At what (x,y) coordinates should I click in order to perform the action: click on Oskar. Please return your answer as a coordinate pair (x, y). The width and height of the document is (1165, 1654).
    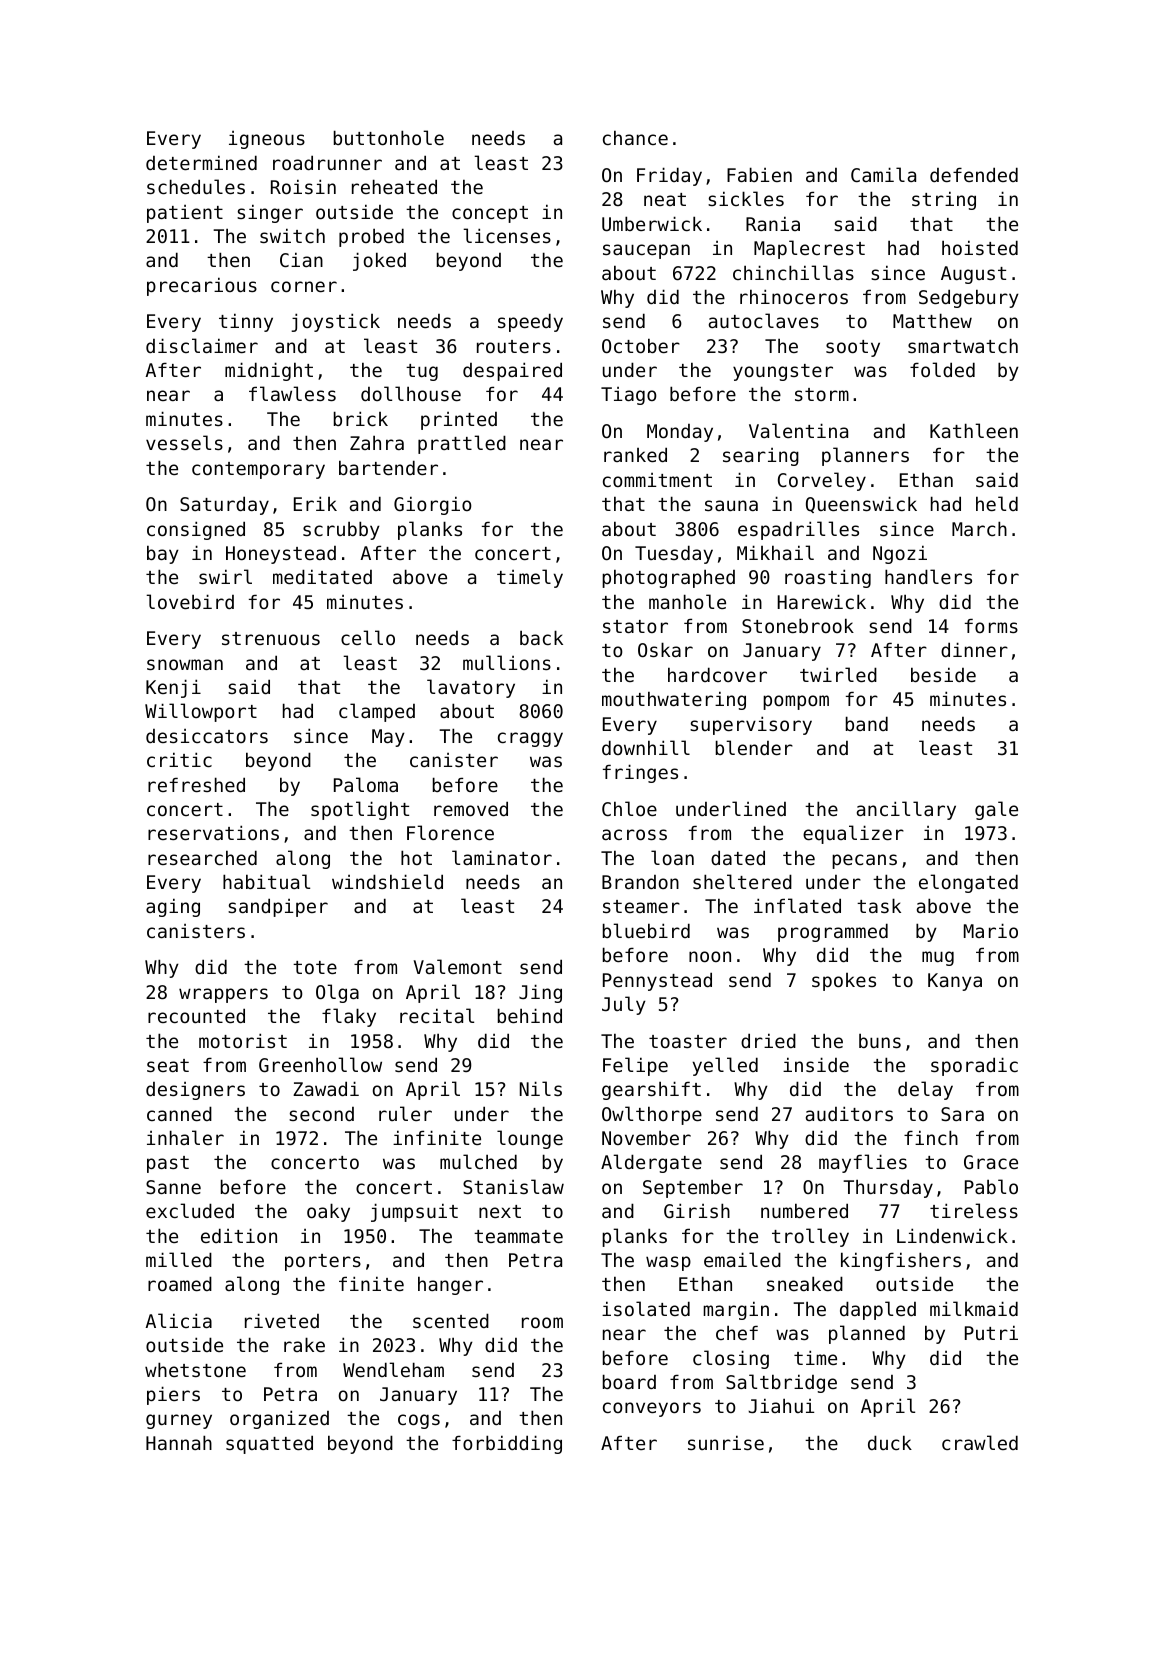
    Looking at the image, I should click on (665, 649).
